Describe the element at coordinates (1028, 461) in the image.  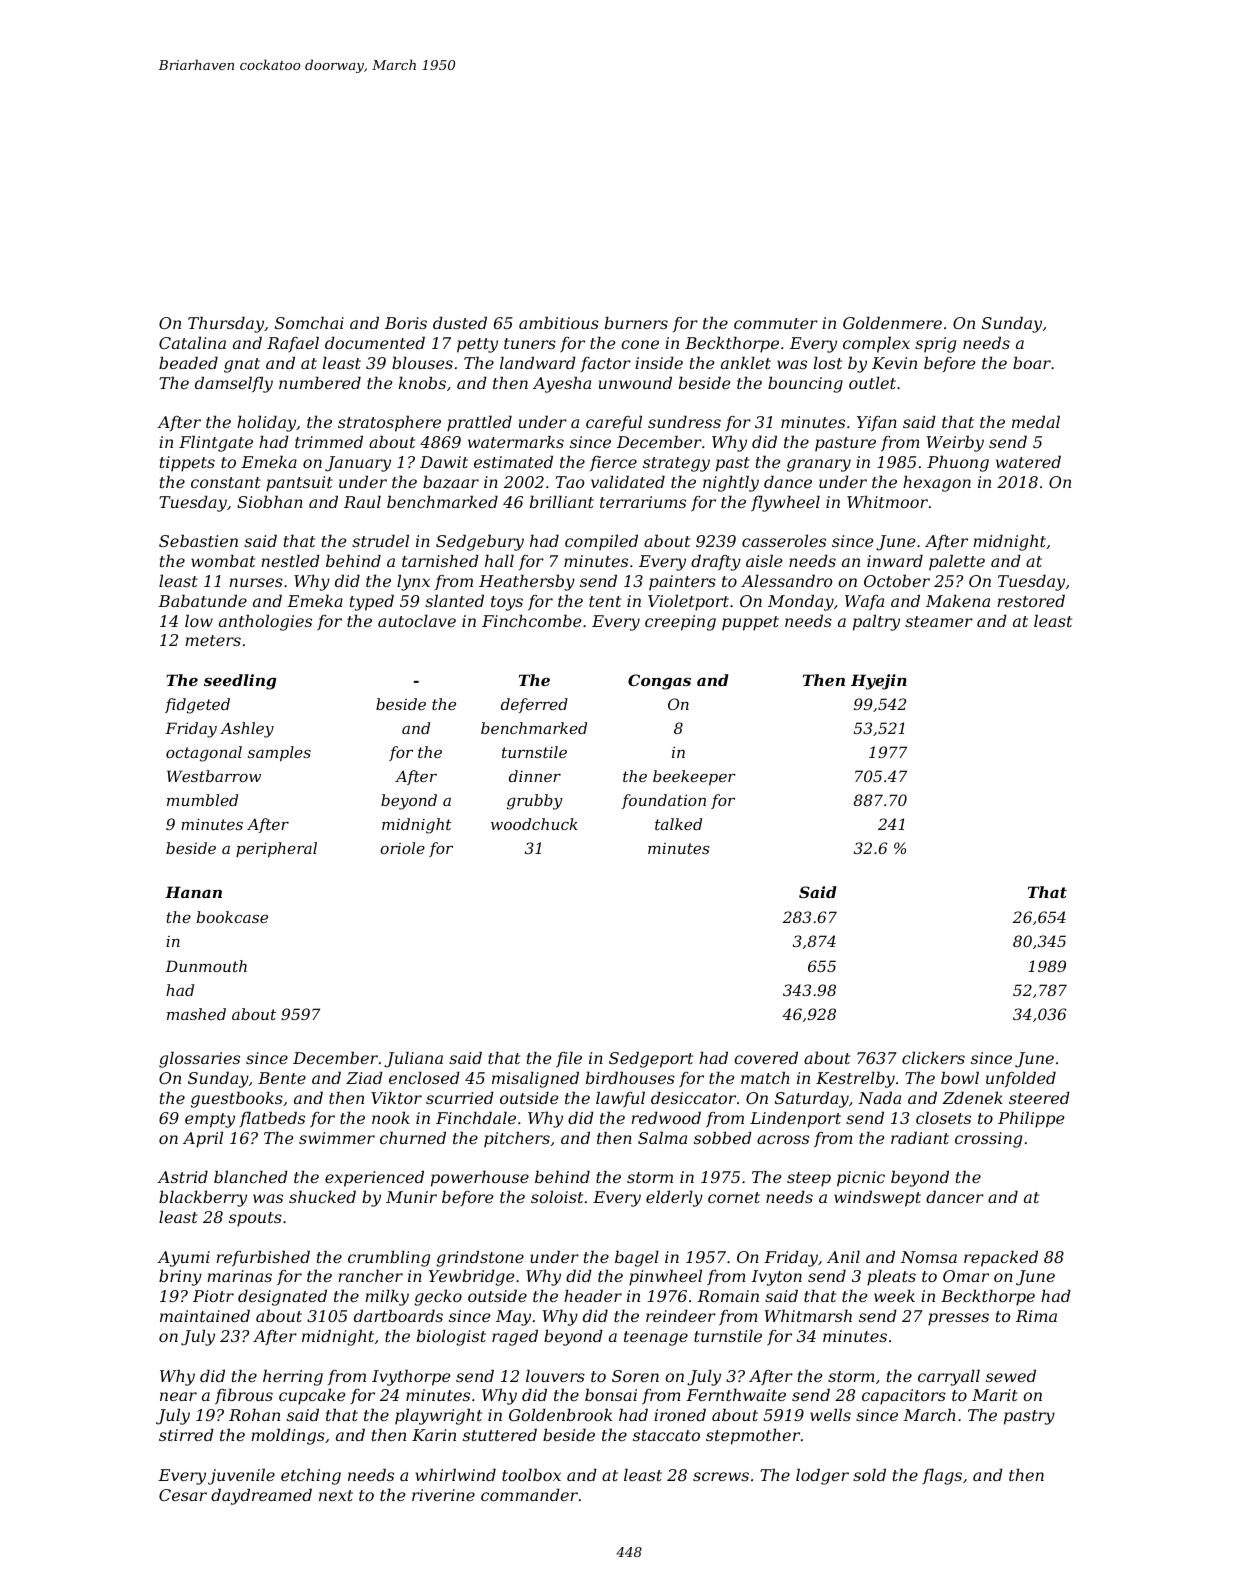
I see `watered` at that location.
